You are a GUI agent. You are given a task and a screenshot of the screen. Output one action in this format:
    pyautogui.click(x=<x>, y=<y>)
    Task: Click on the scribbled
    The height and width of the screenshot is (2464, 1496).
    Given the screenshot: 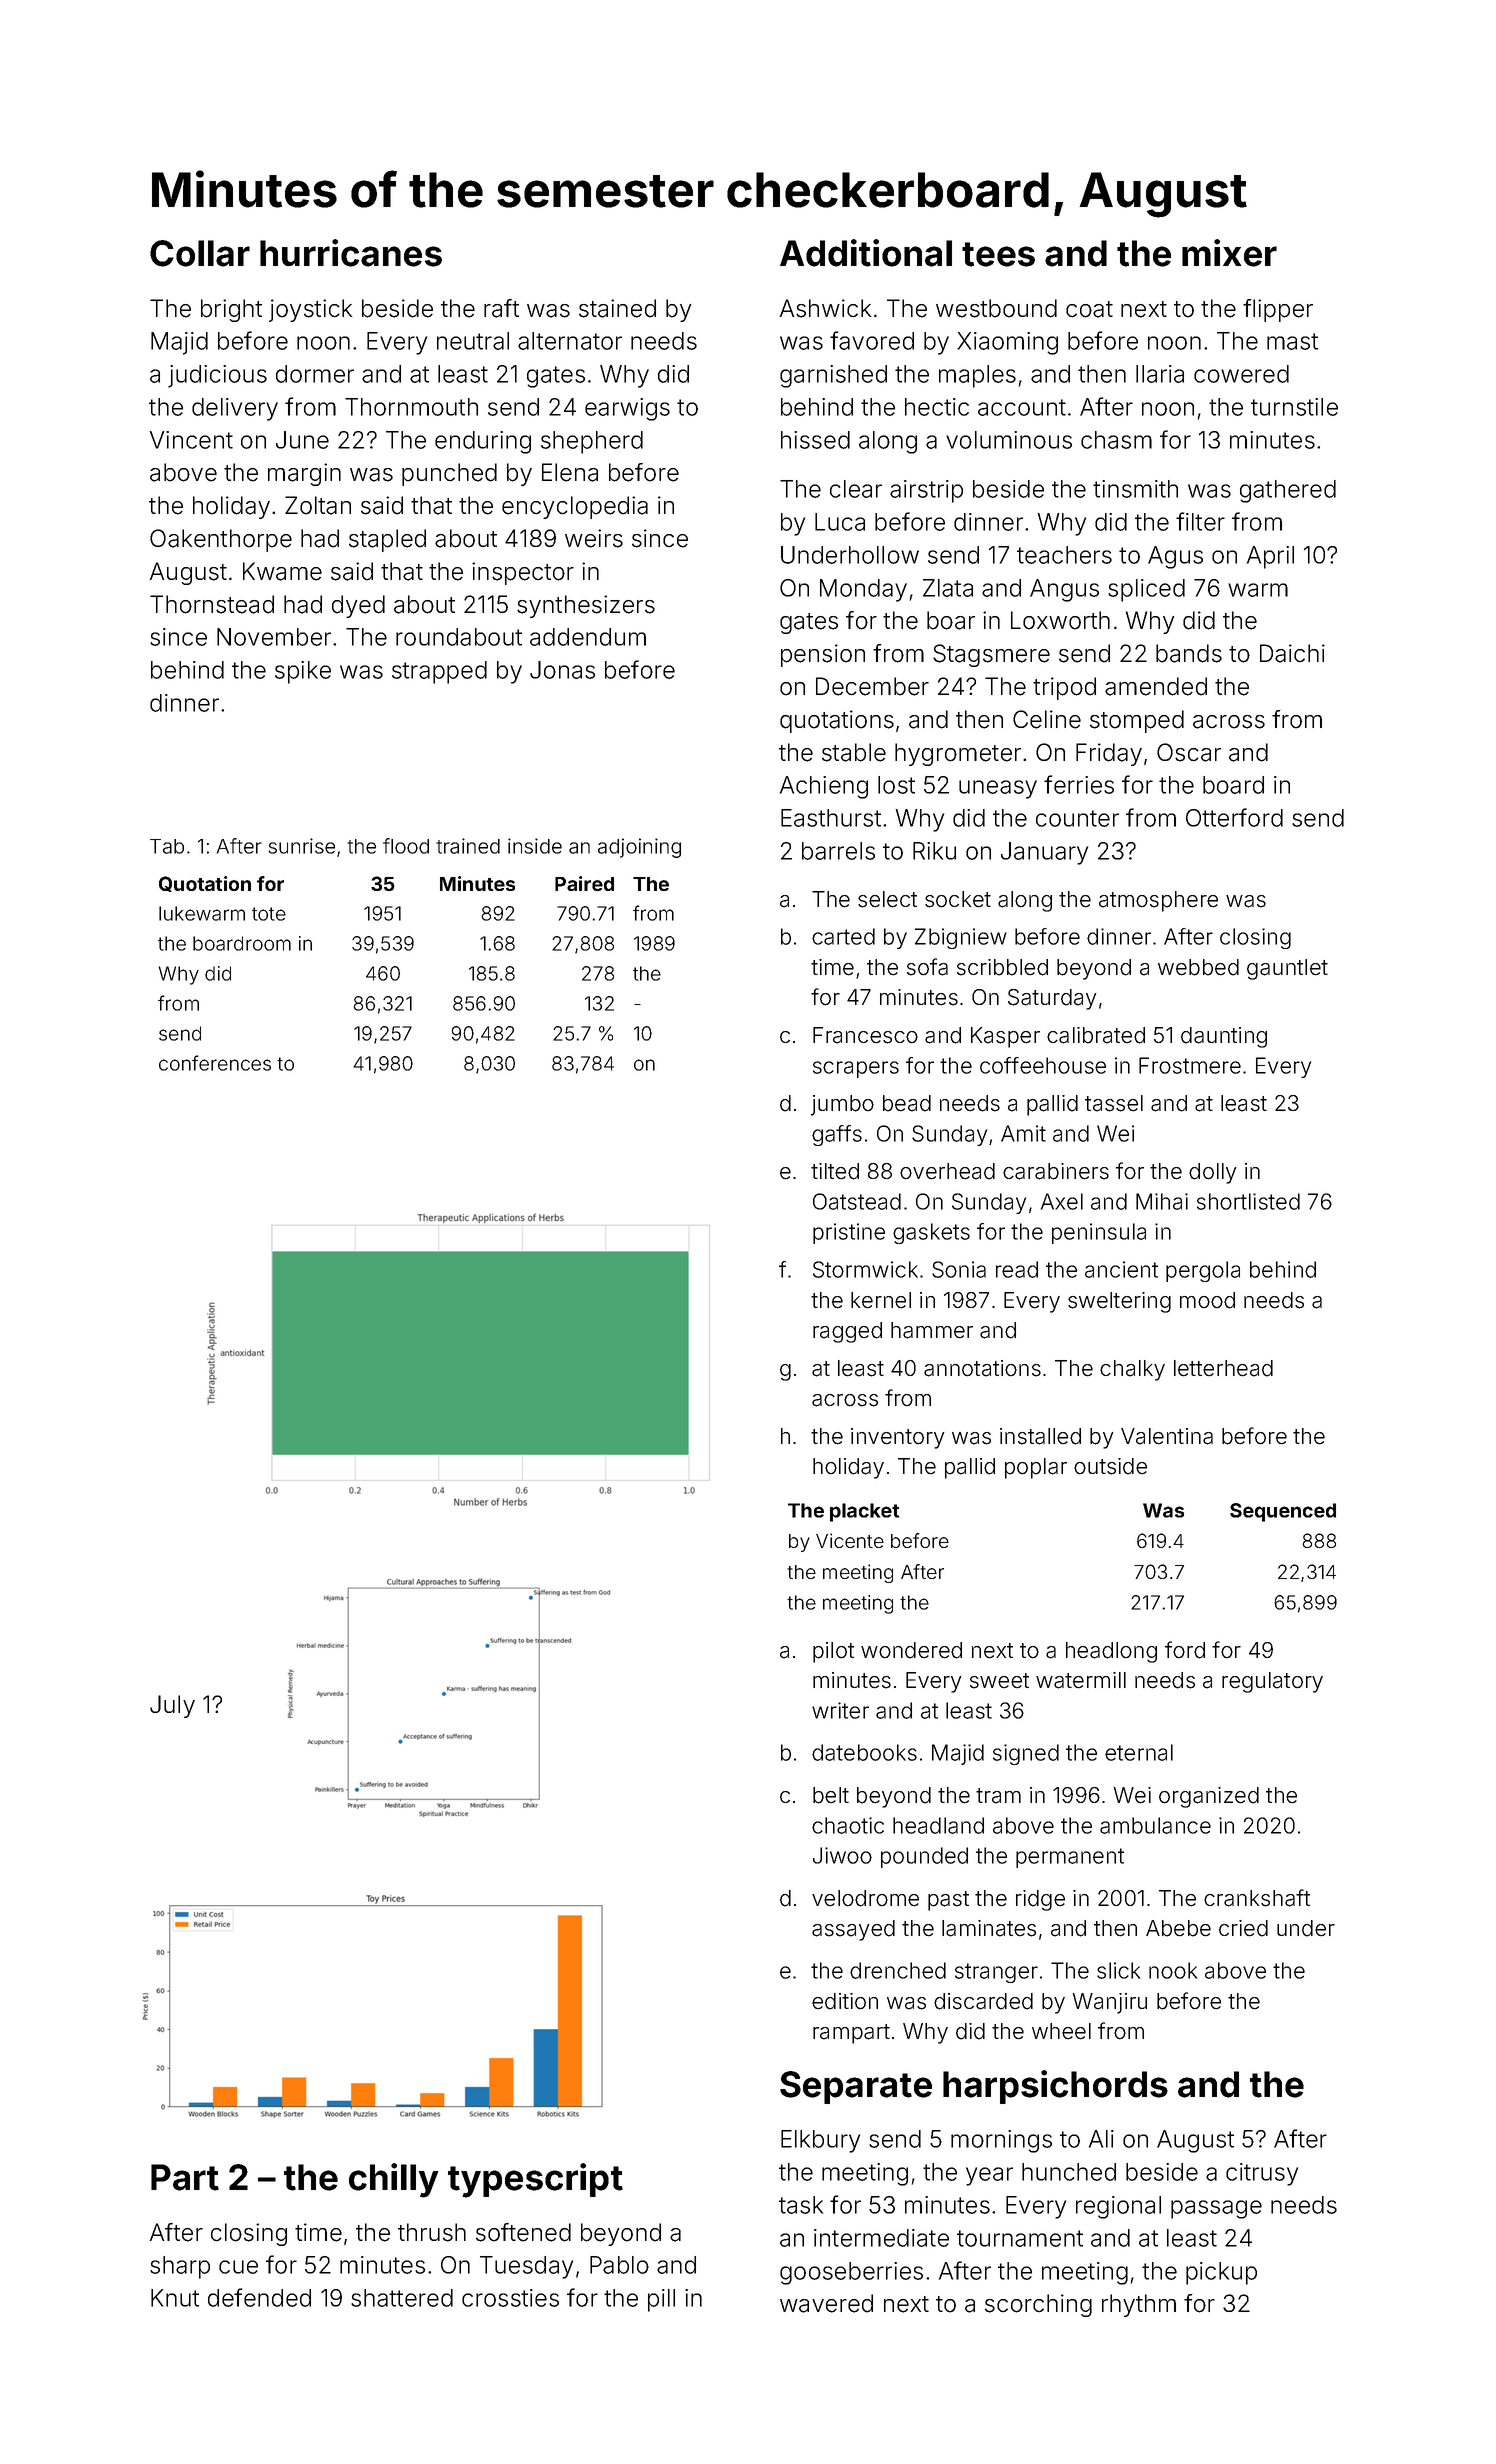 What is the action you would take?
    pyautogui.click(x=1002, y=967)
